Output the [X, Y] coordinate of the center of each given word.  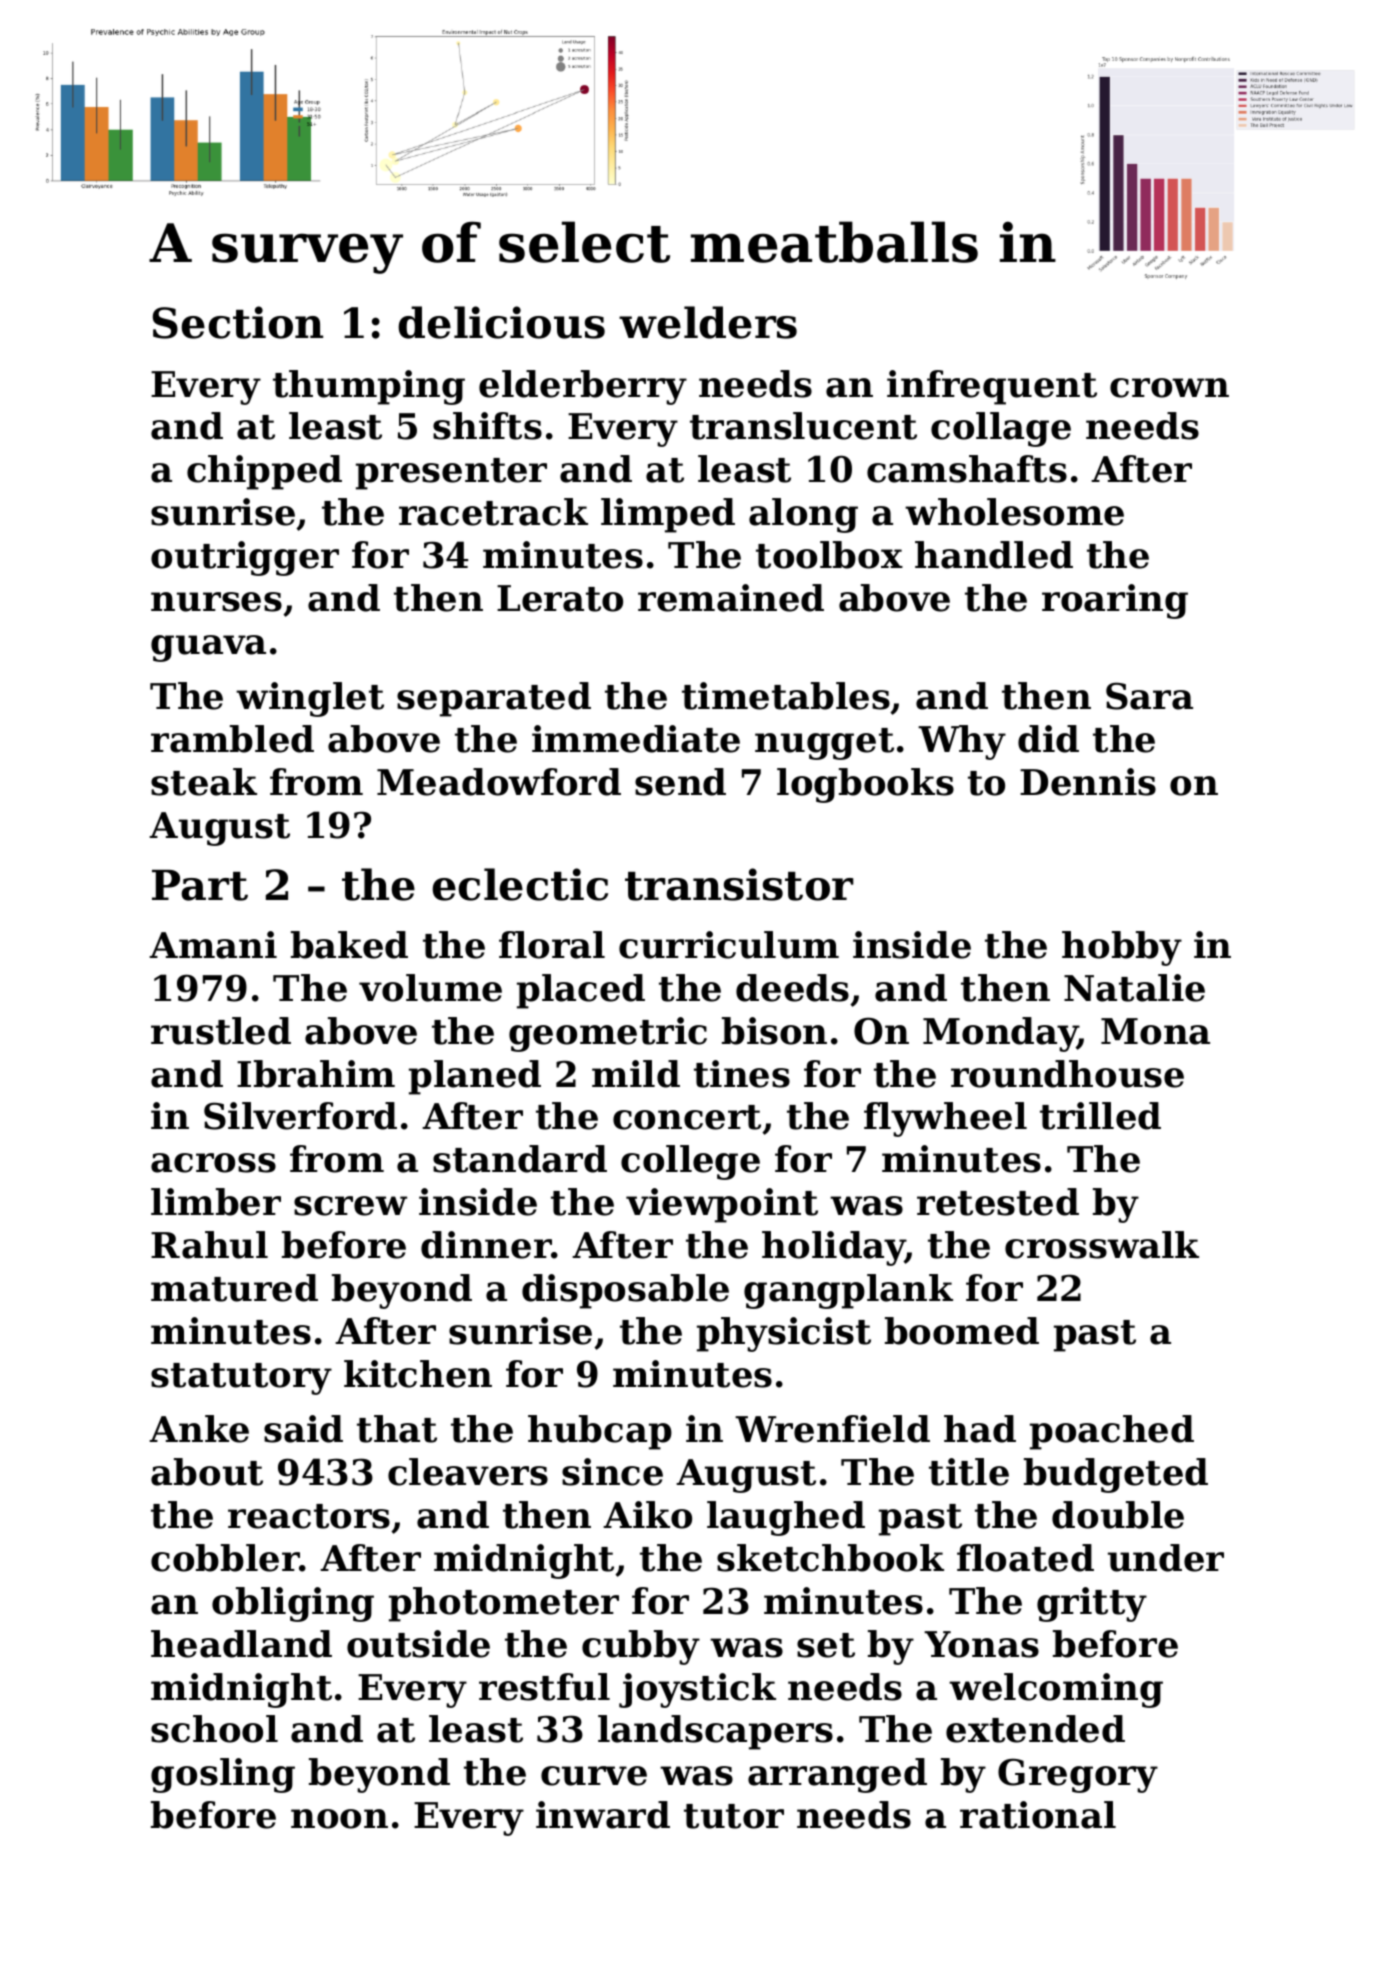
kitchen [418, 1374]
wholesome [1014, 512]
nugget [824, 744]
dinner [486, 1245]
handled [994, 555]
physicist [784, 1334]
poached [1112, 1432]
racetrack [493, 512]
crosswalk [1102, 1245]
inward [603, 1815]
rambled [232, 739]
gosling [223, 1775]
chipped [264, 472]
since [612, 1472]
